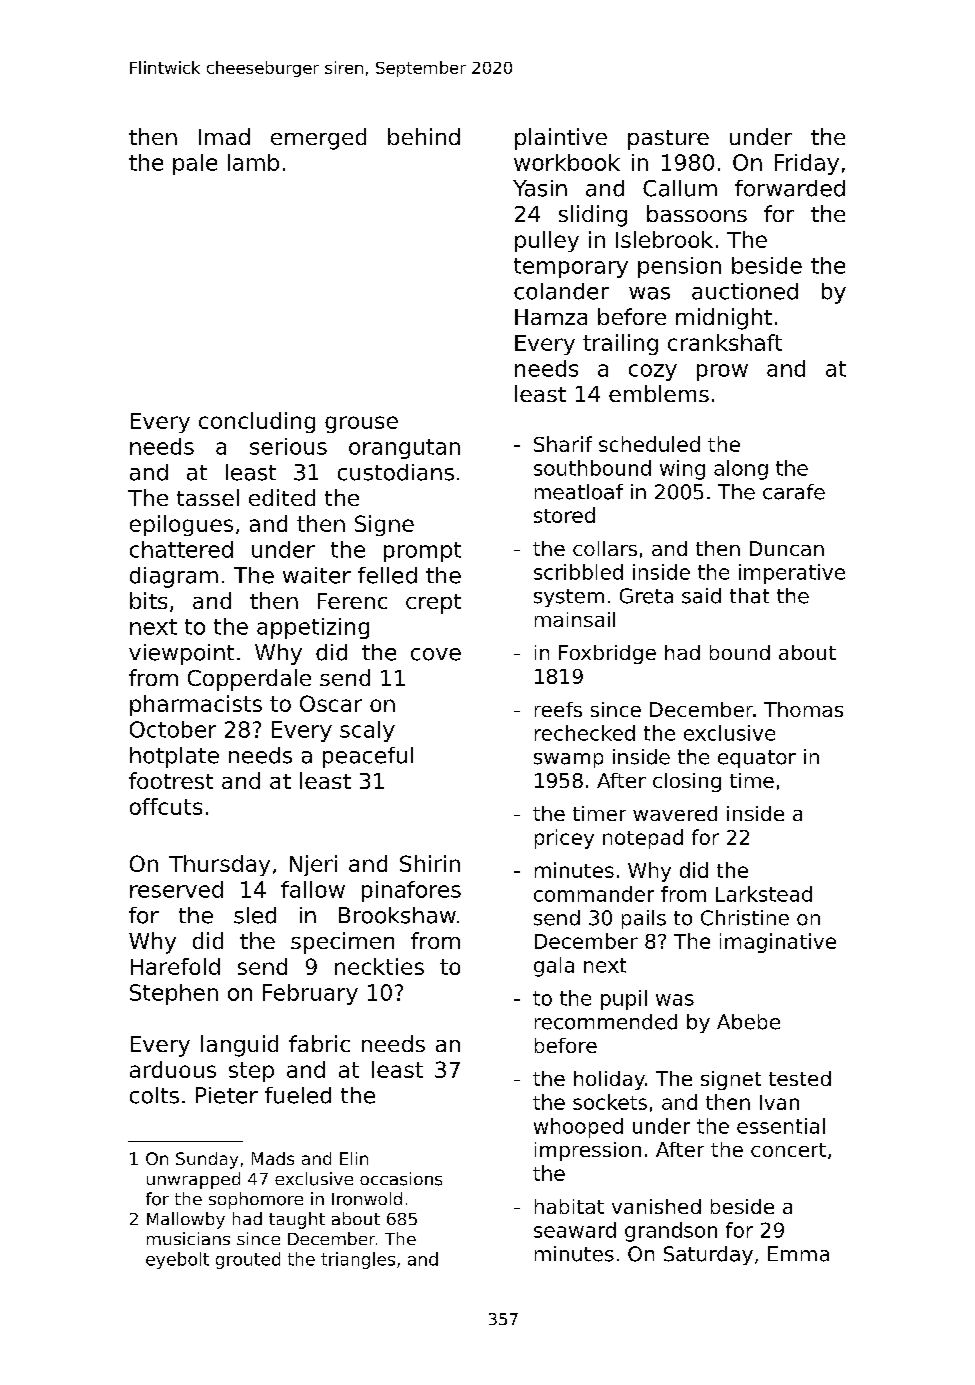 Image resolution: width=975 pixels, height=1385 pixels. What do you see at coordinates (273, 1158) in the screenshot?
I see `Mads` at bounding box center [273, 1158].
